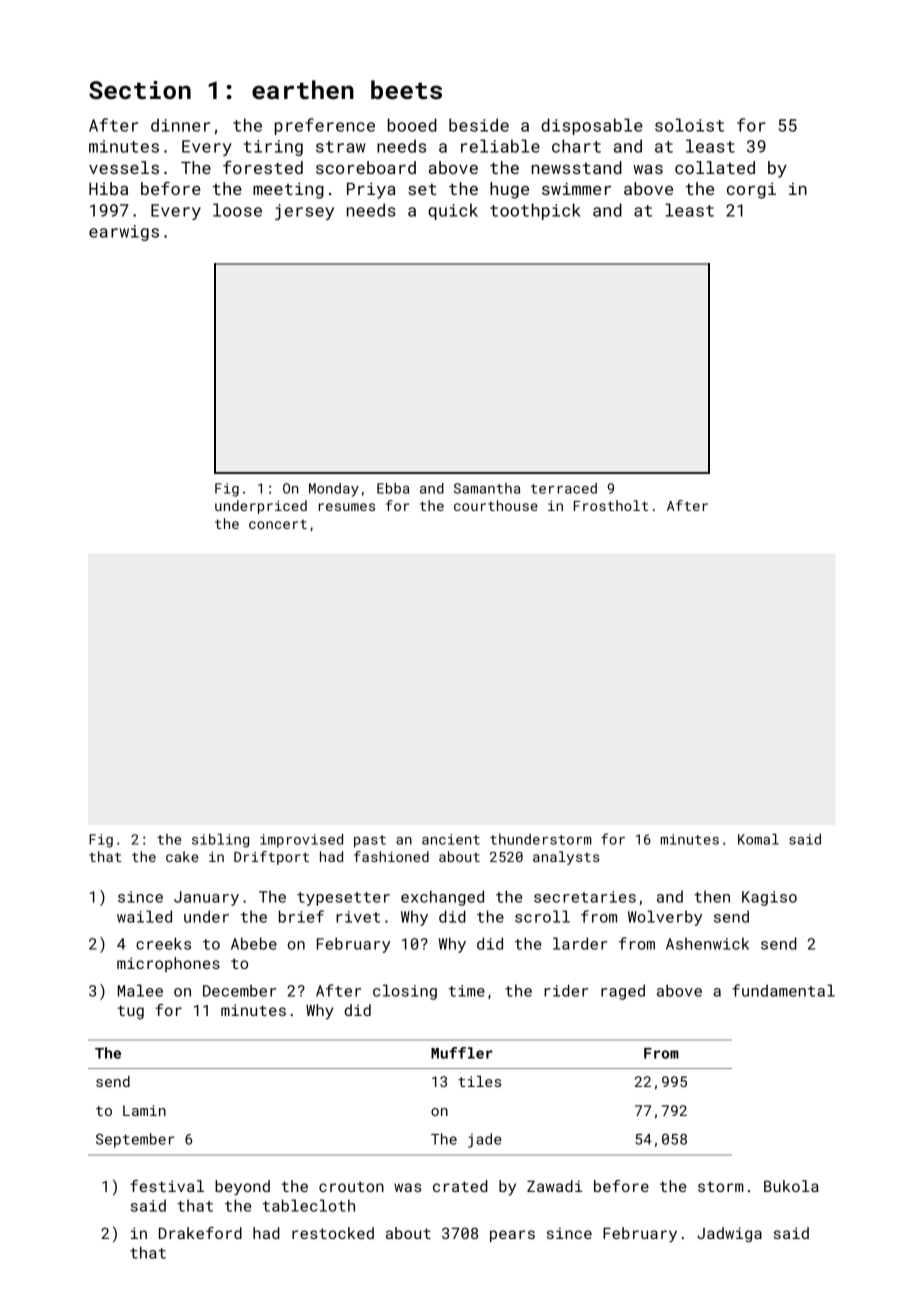 The image size is (924, 1314). What do you see at coordinates (140, 990) in the screenshot?
I see `Malee` at bounding box center [140, 990].
